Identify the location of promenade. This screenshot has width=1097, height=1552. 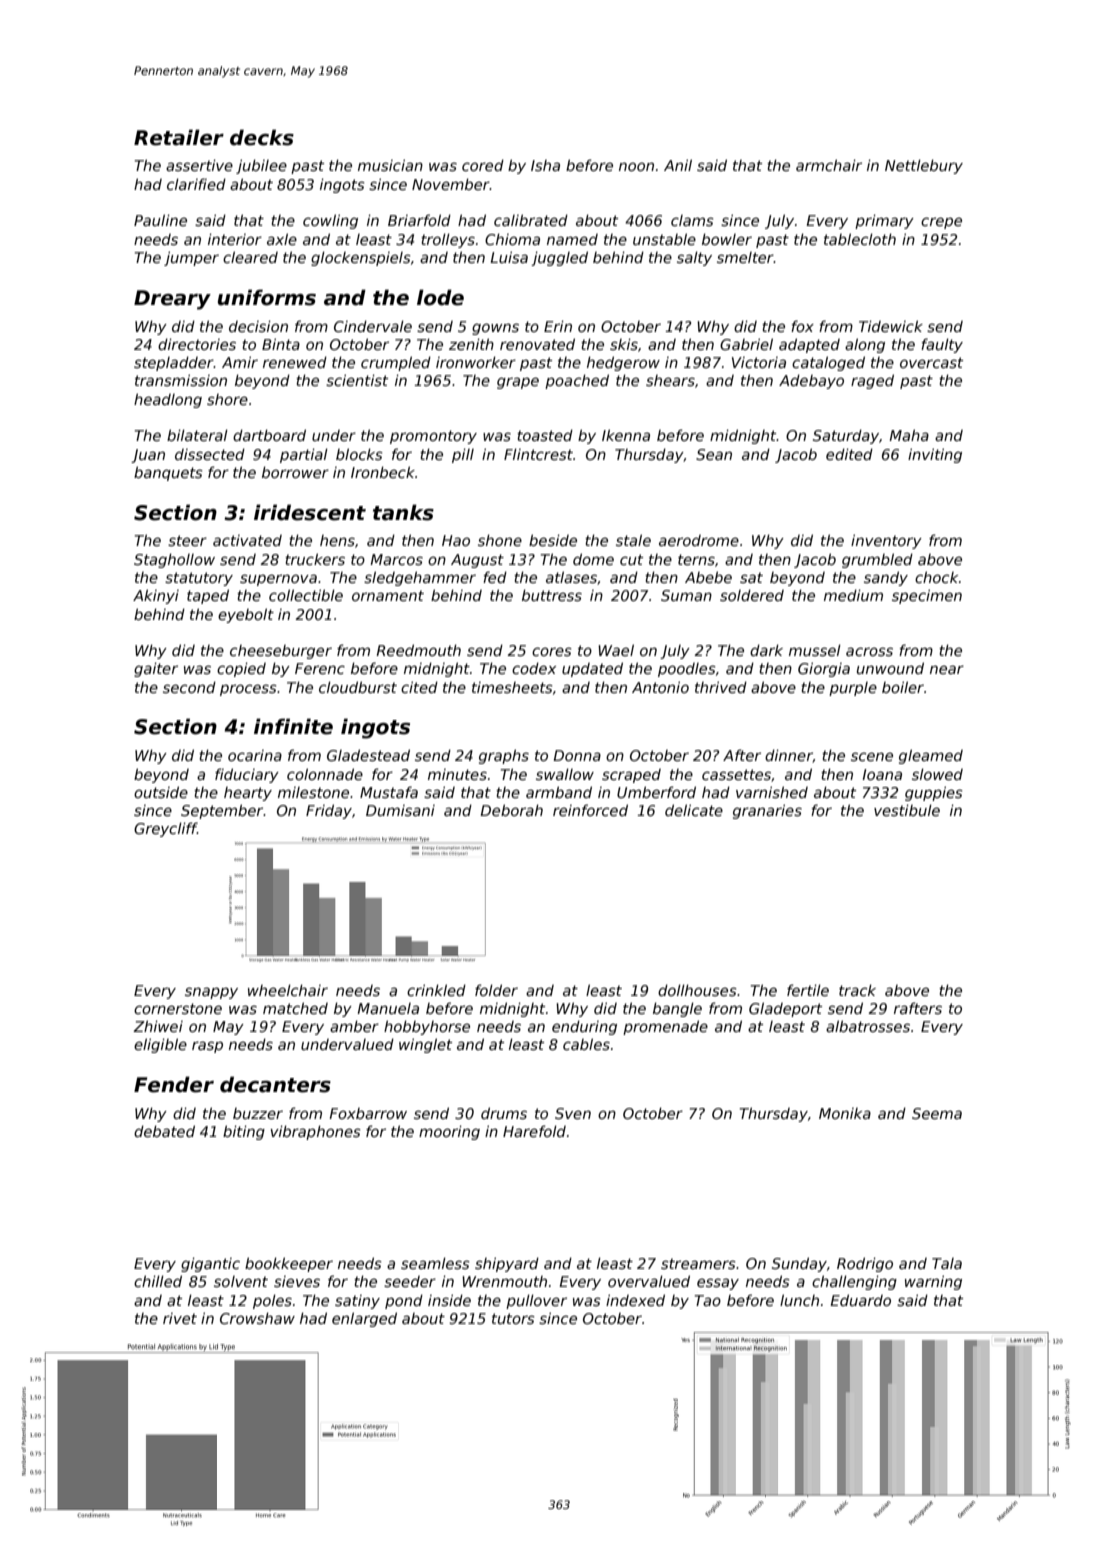
(665, 1027).
